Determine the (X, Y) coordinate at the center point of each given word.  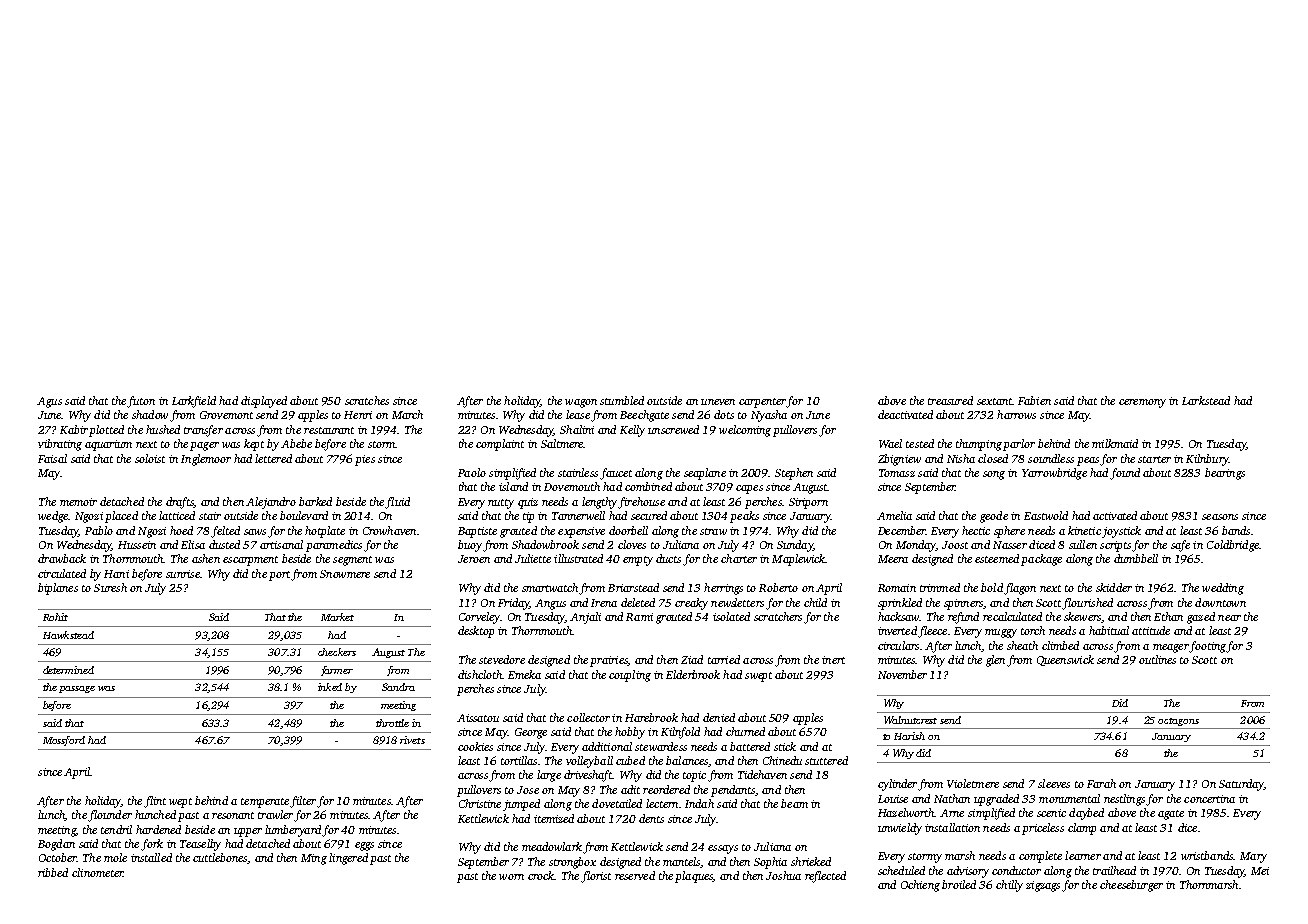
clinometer (97, 872)
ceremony (1142, 403)
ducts (668, 558)
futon (141, 402)
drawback (62, 558)
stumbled (622, 400)
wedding (1223, 589)
